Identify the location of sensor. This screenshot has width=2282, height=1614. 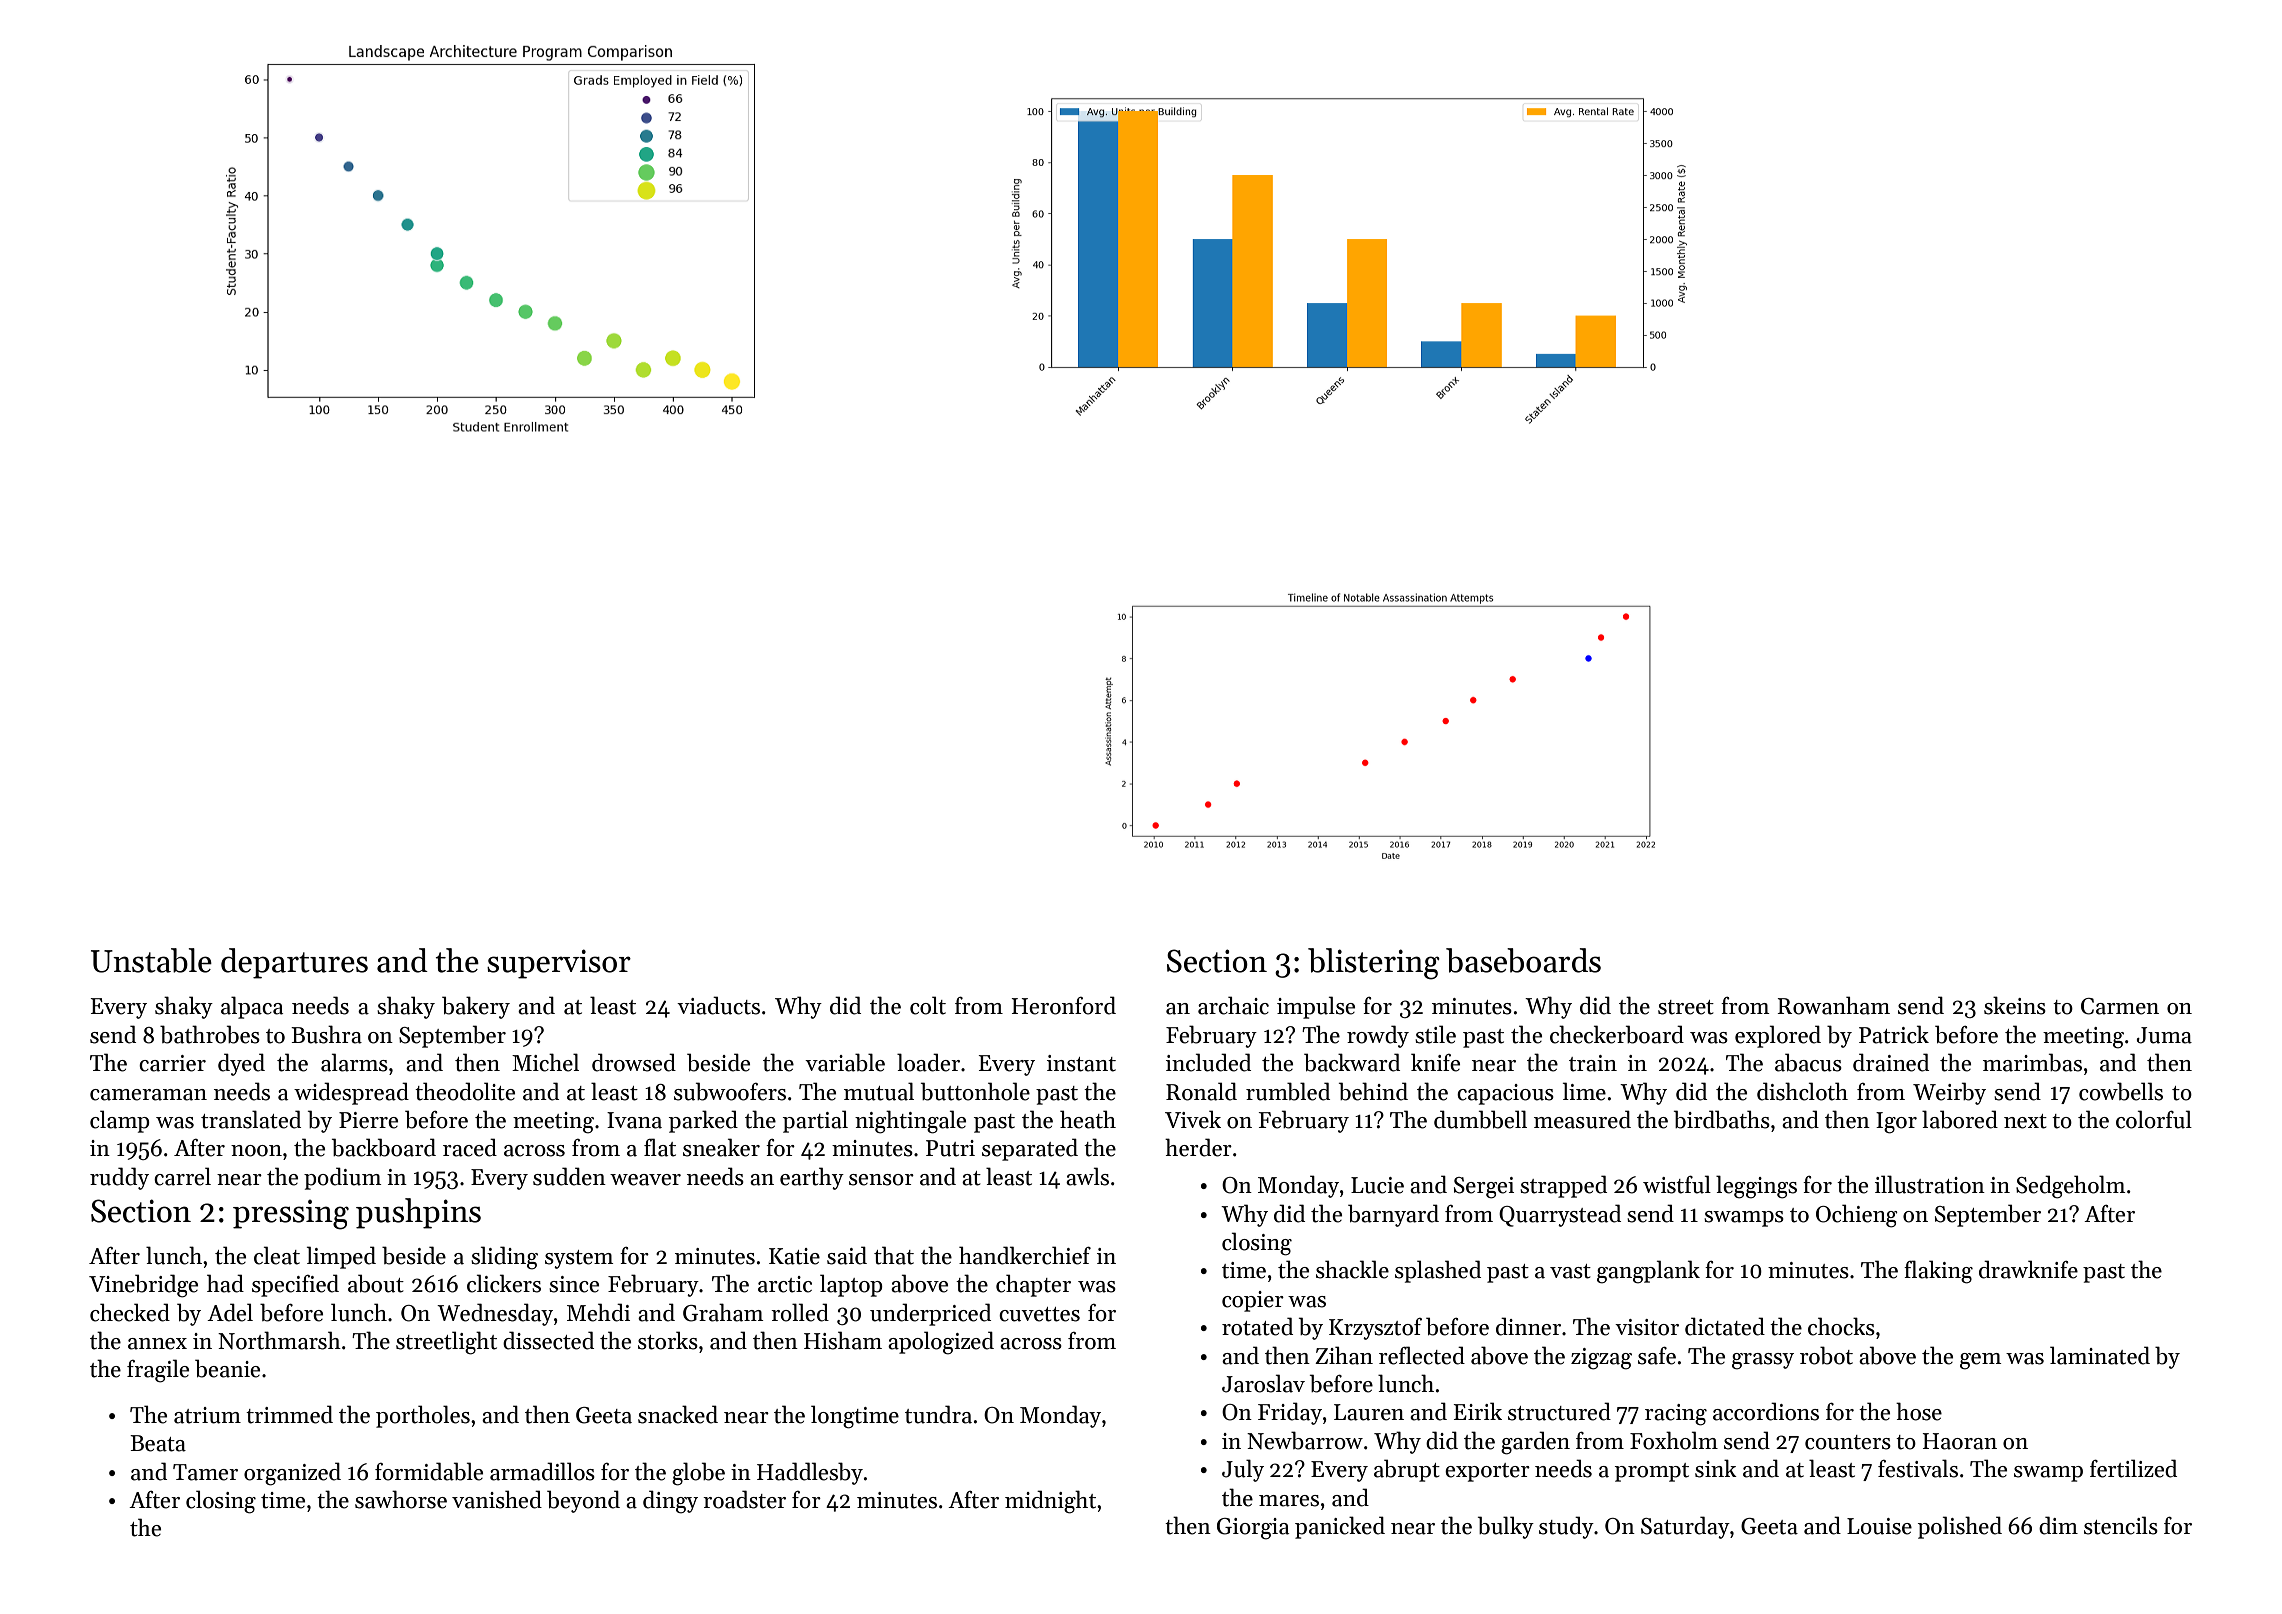
(881, 1180).
